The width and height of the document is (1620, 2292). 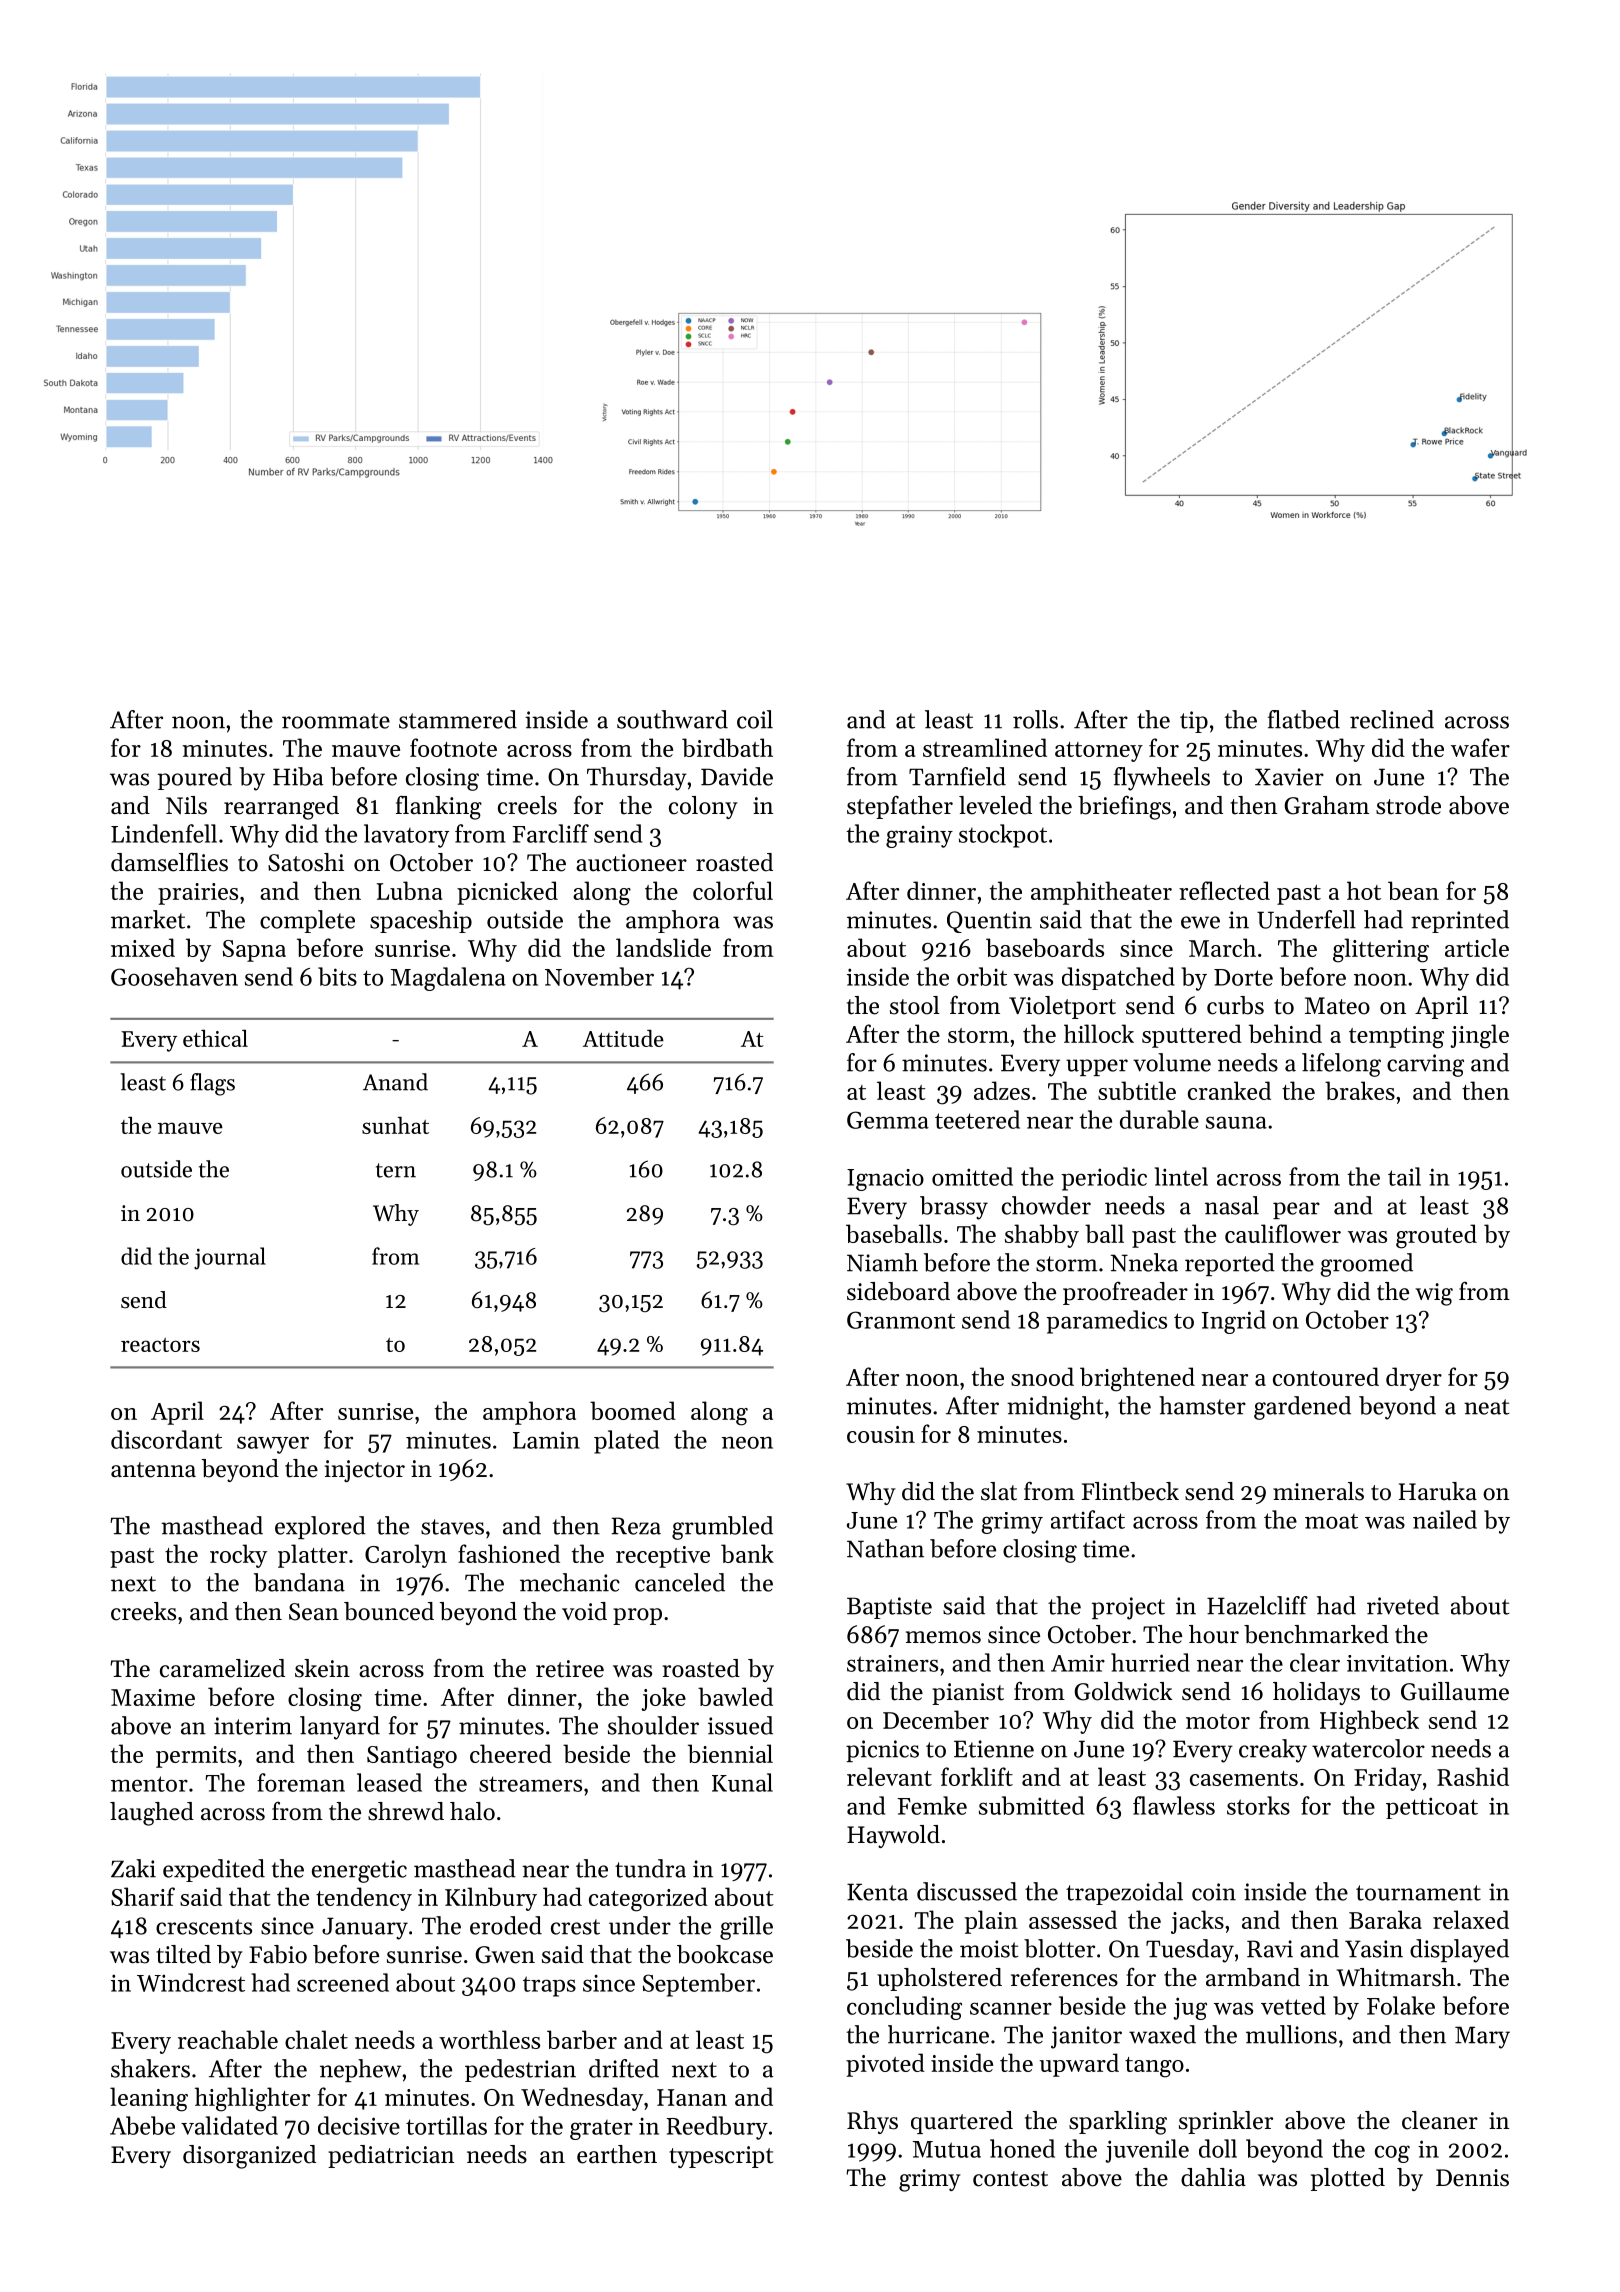 What do you see at coordinates (195, 778) in the document?
I see `poured` at bounding box center [195, 778].
